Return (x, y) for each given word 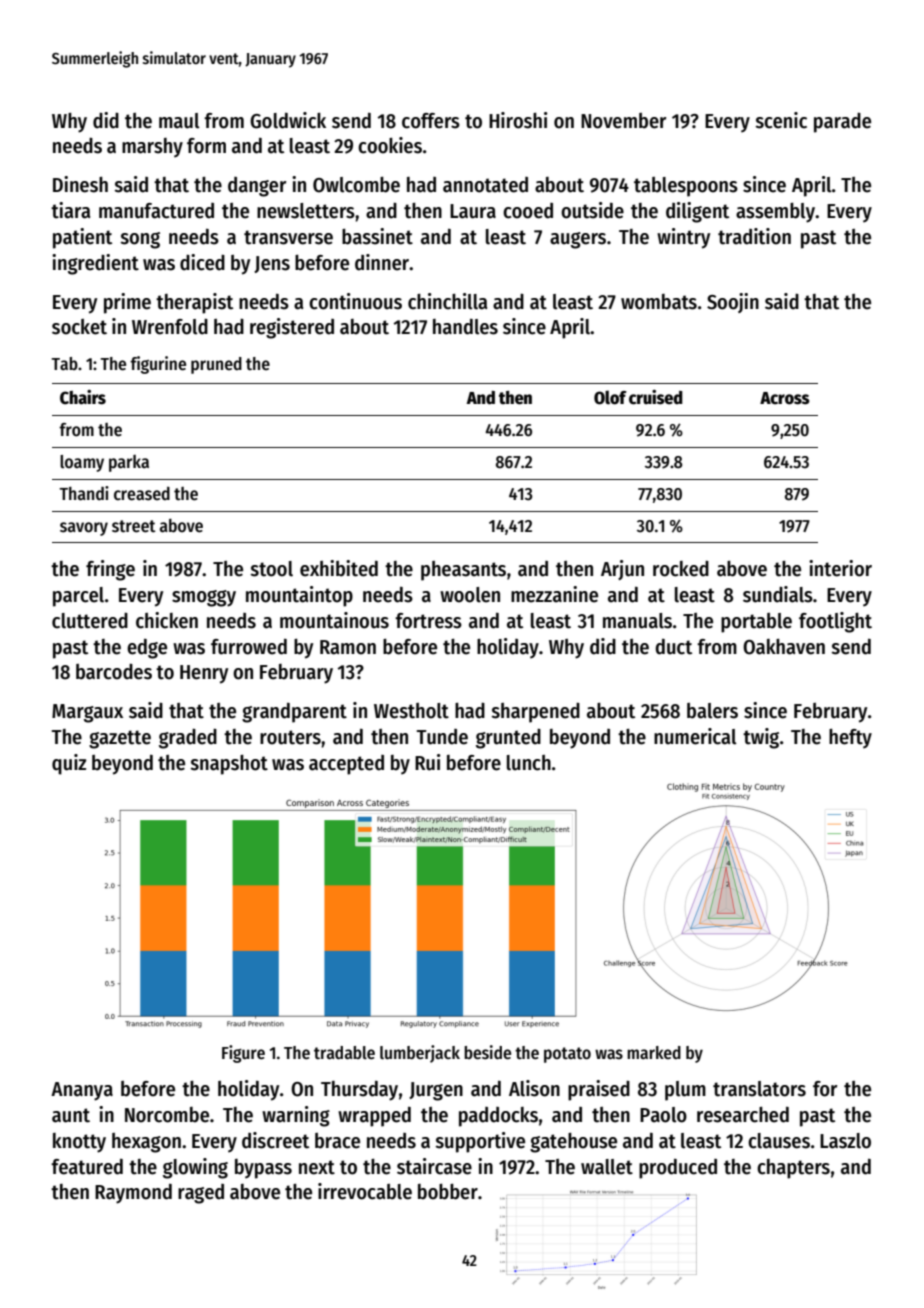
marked (654, 1052)
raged (201, 1194)
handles (465, 327)
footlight (835, 622)
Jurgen (436, 1091)
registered (292, 328)
